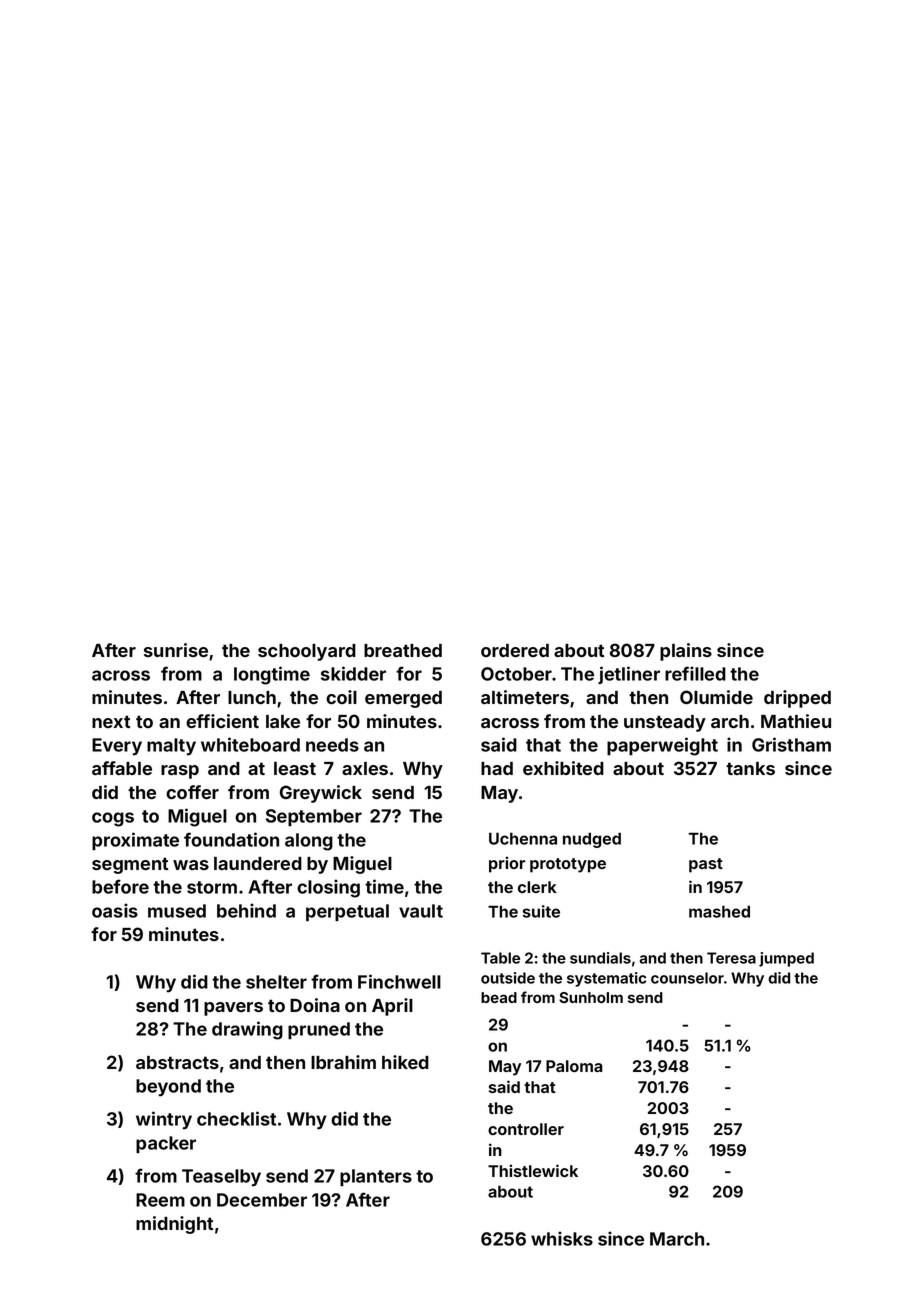 Image resolution: width=924 pixels, height=1314 pixels. I want to click on jumped, so click(786, 959).
